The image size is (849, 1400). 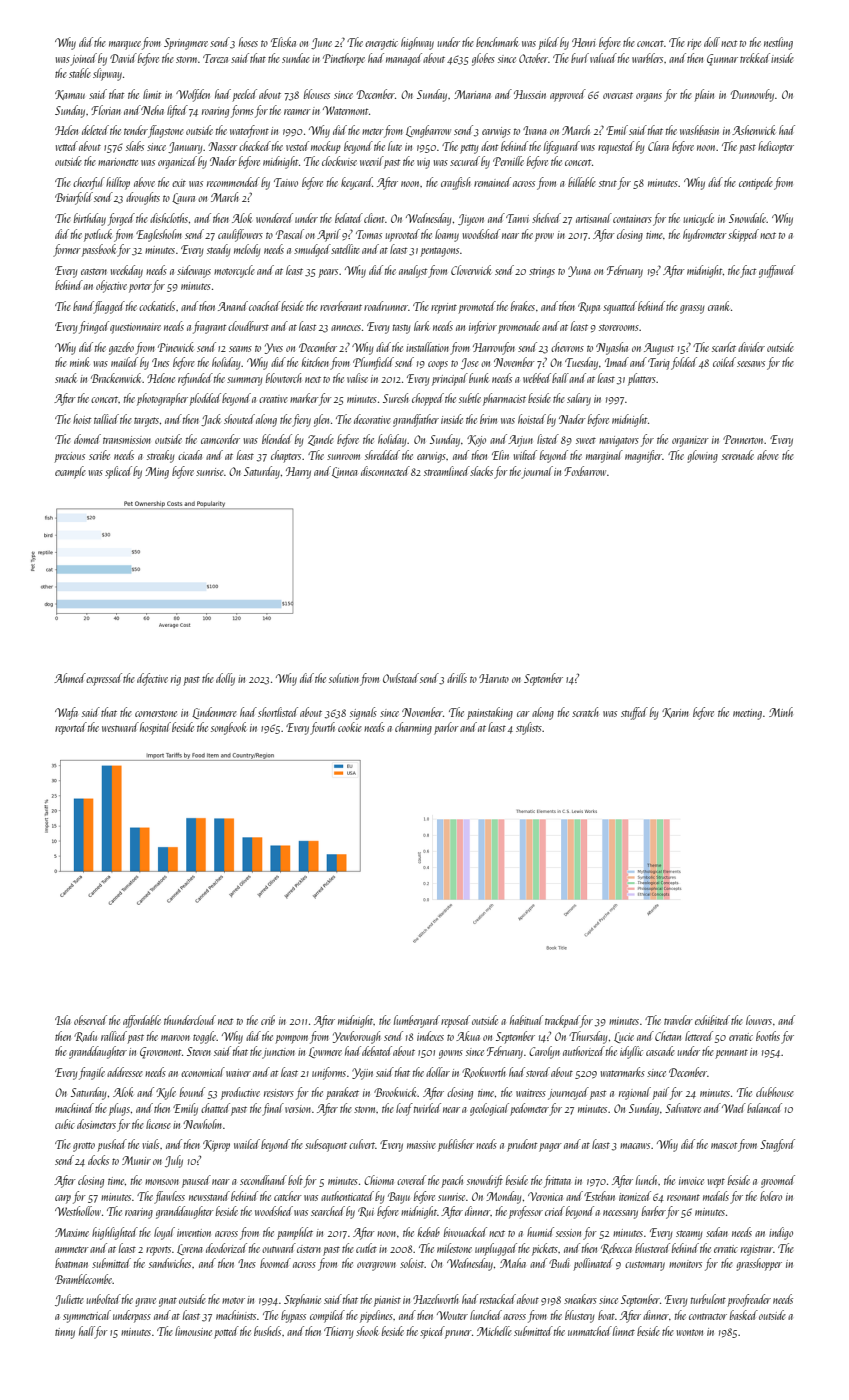 What do you see at coordinates (675, 713) in the document?
I see `Karim` at bounding box center [675, 713].
